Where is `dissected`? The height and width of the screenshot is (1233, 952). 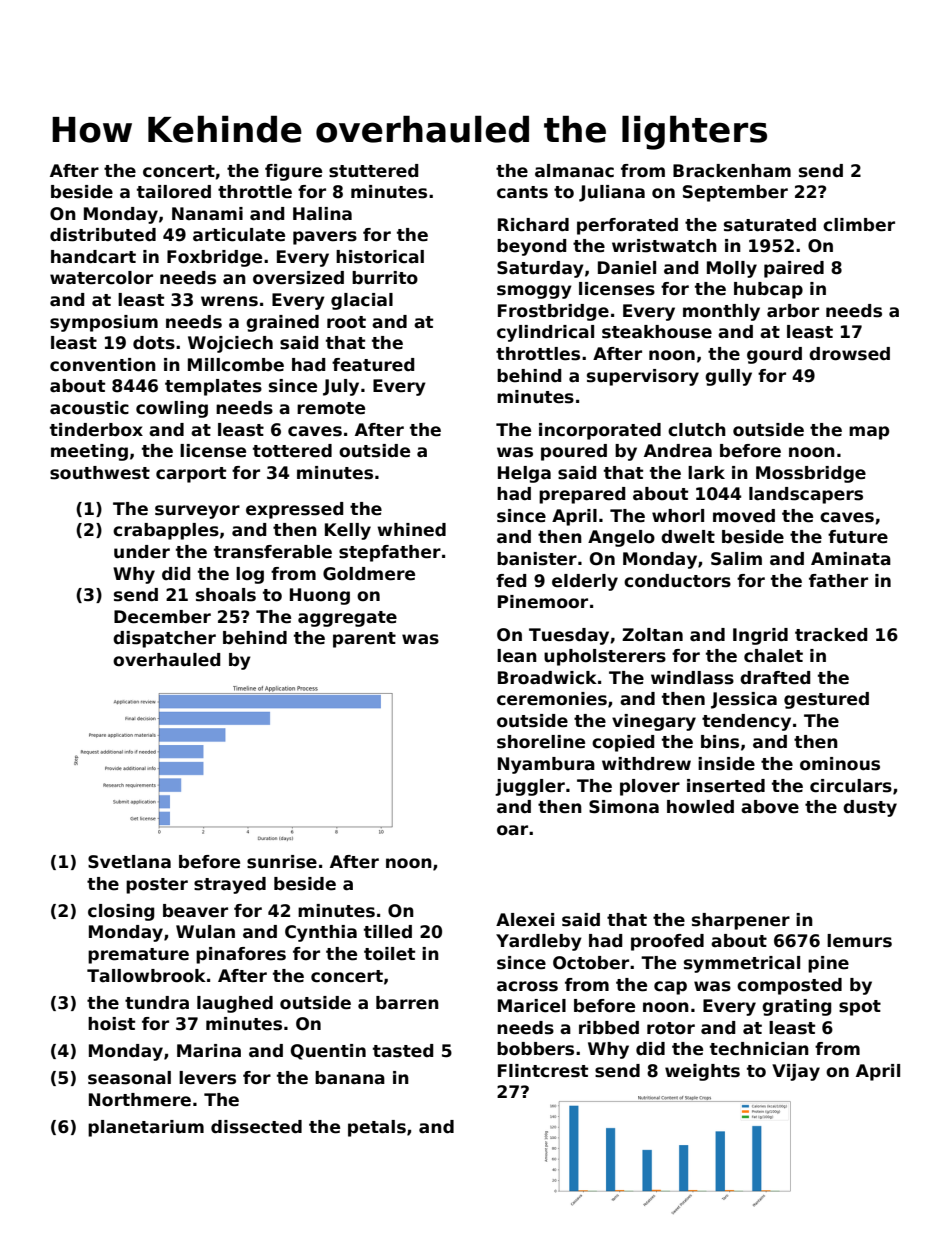 dissected is located at coordinates (256, 1127).
